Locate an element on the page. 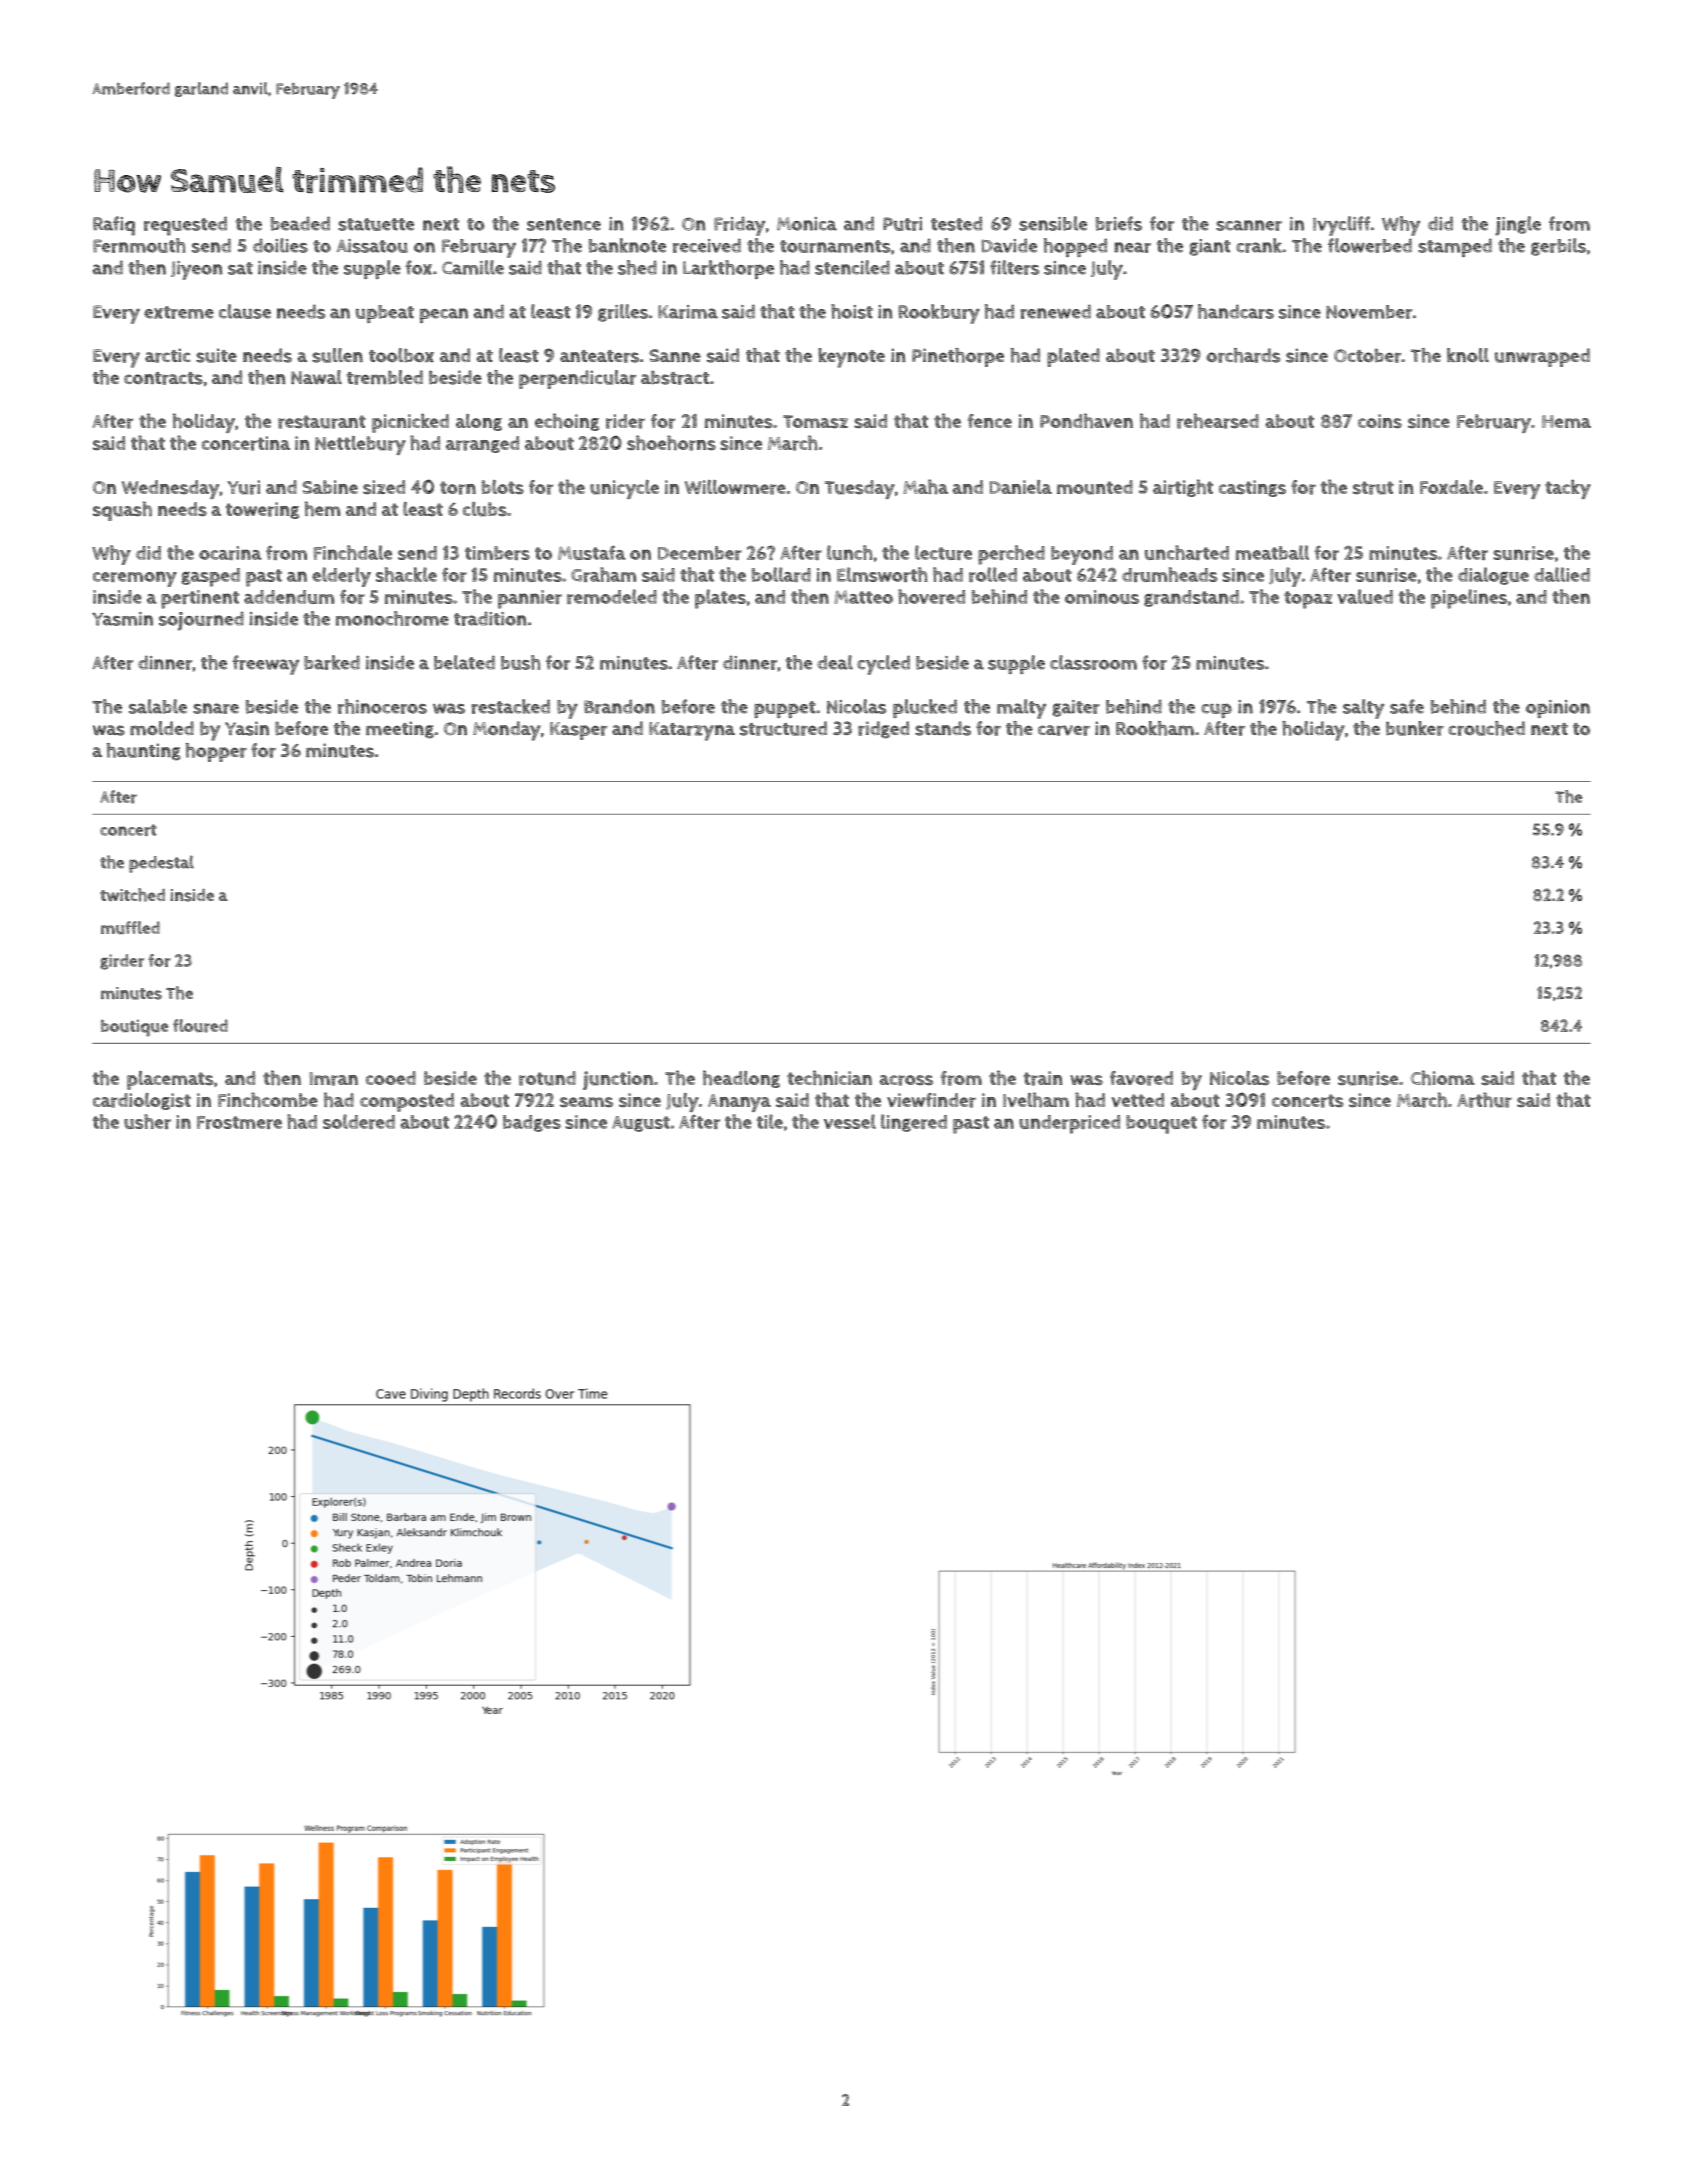  bouquet is located at coordinates (1161, 1124).
